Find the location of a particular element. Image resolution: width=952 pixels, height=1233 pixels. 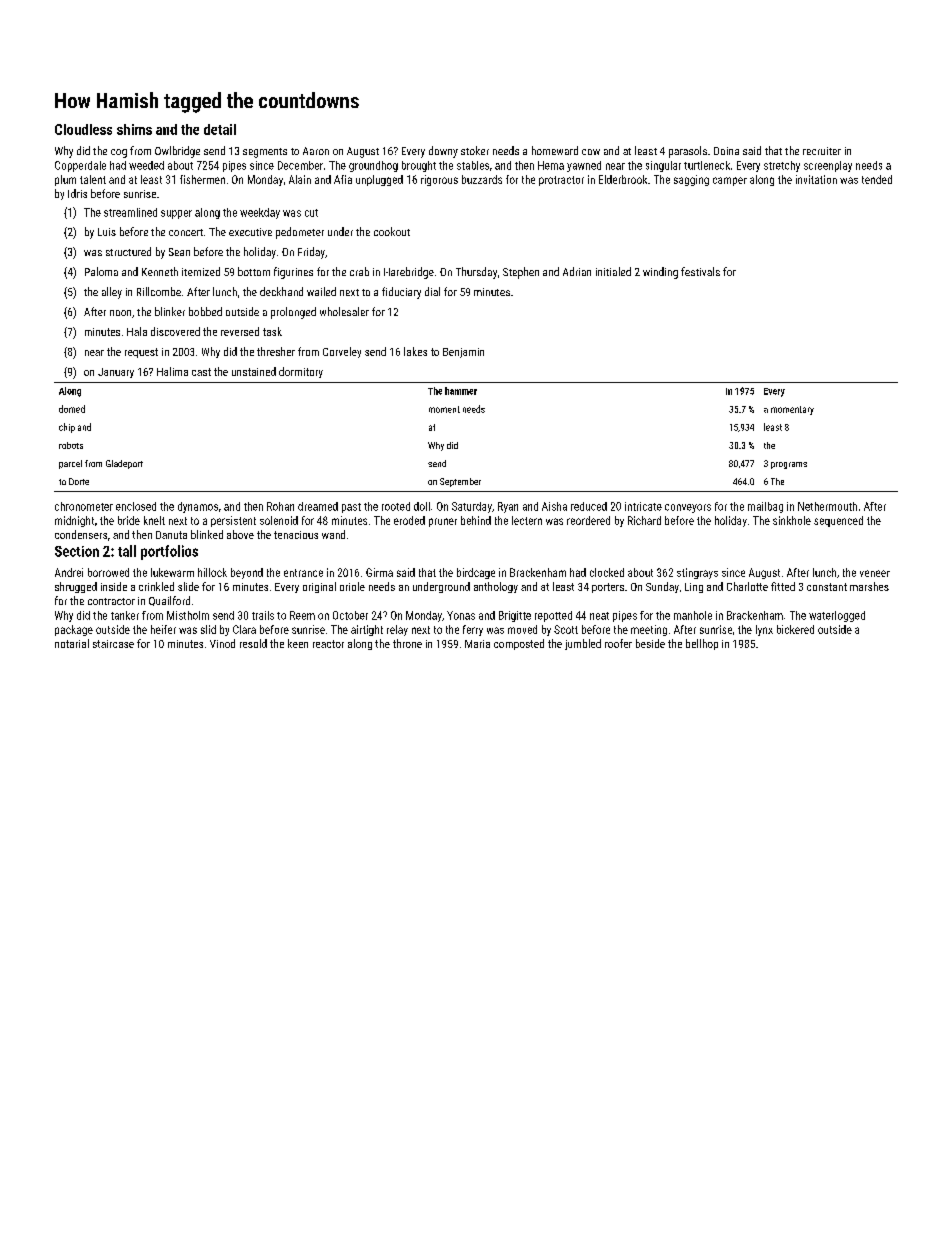

Girma is located at coordinates (379, 572).
